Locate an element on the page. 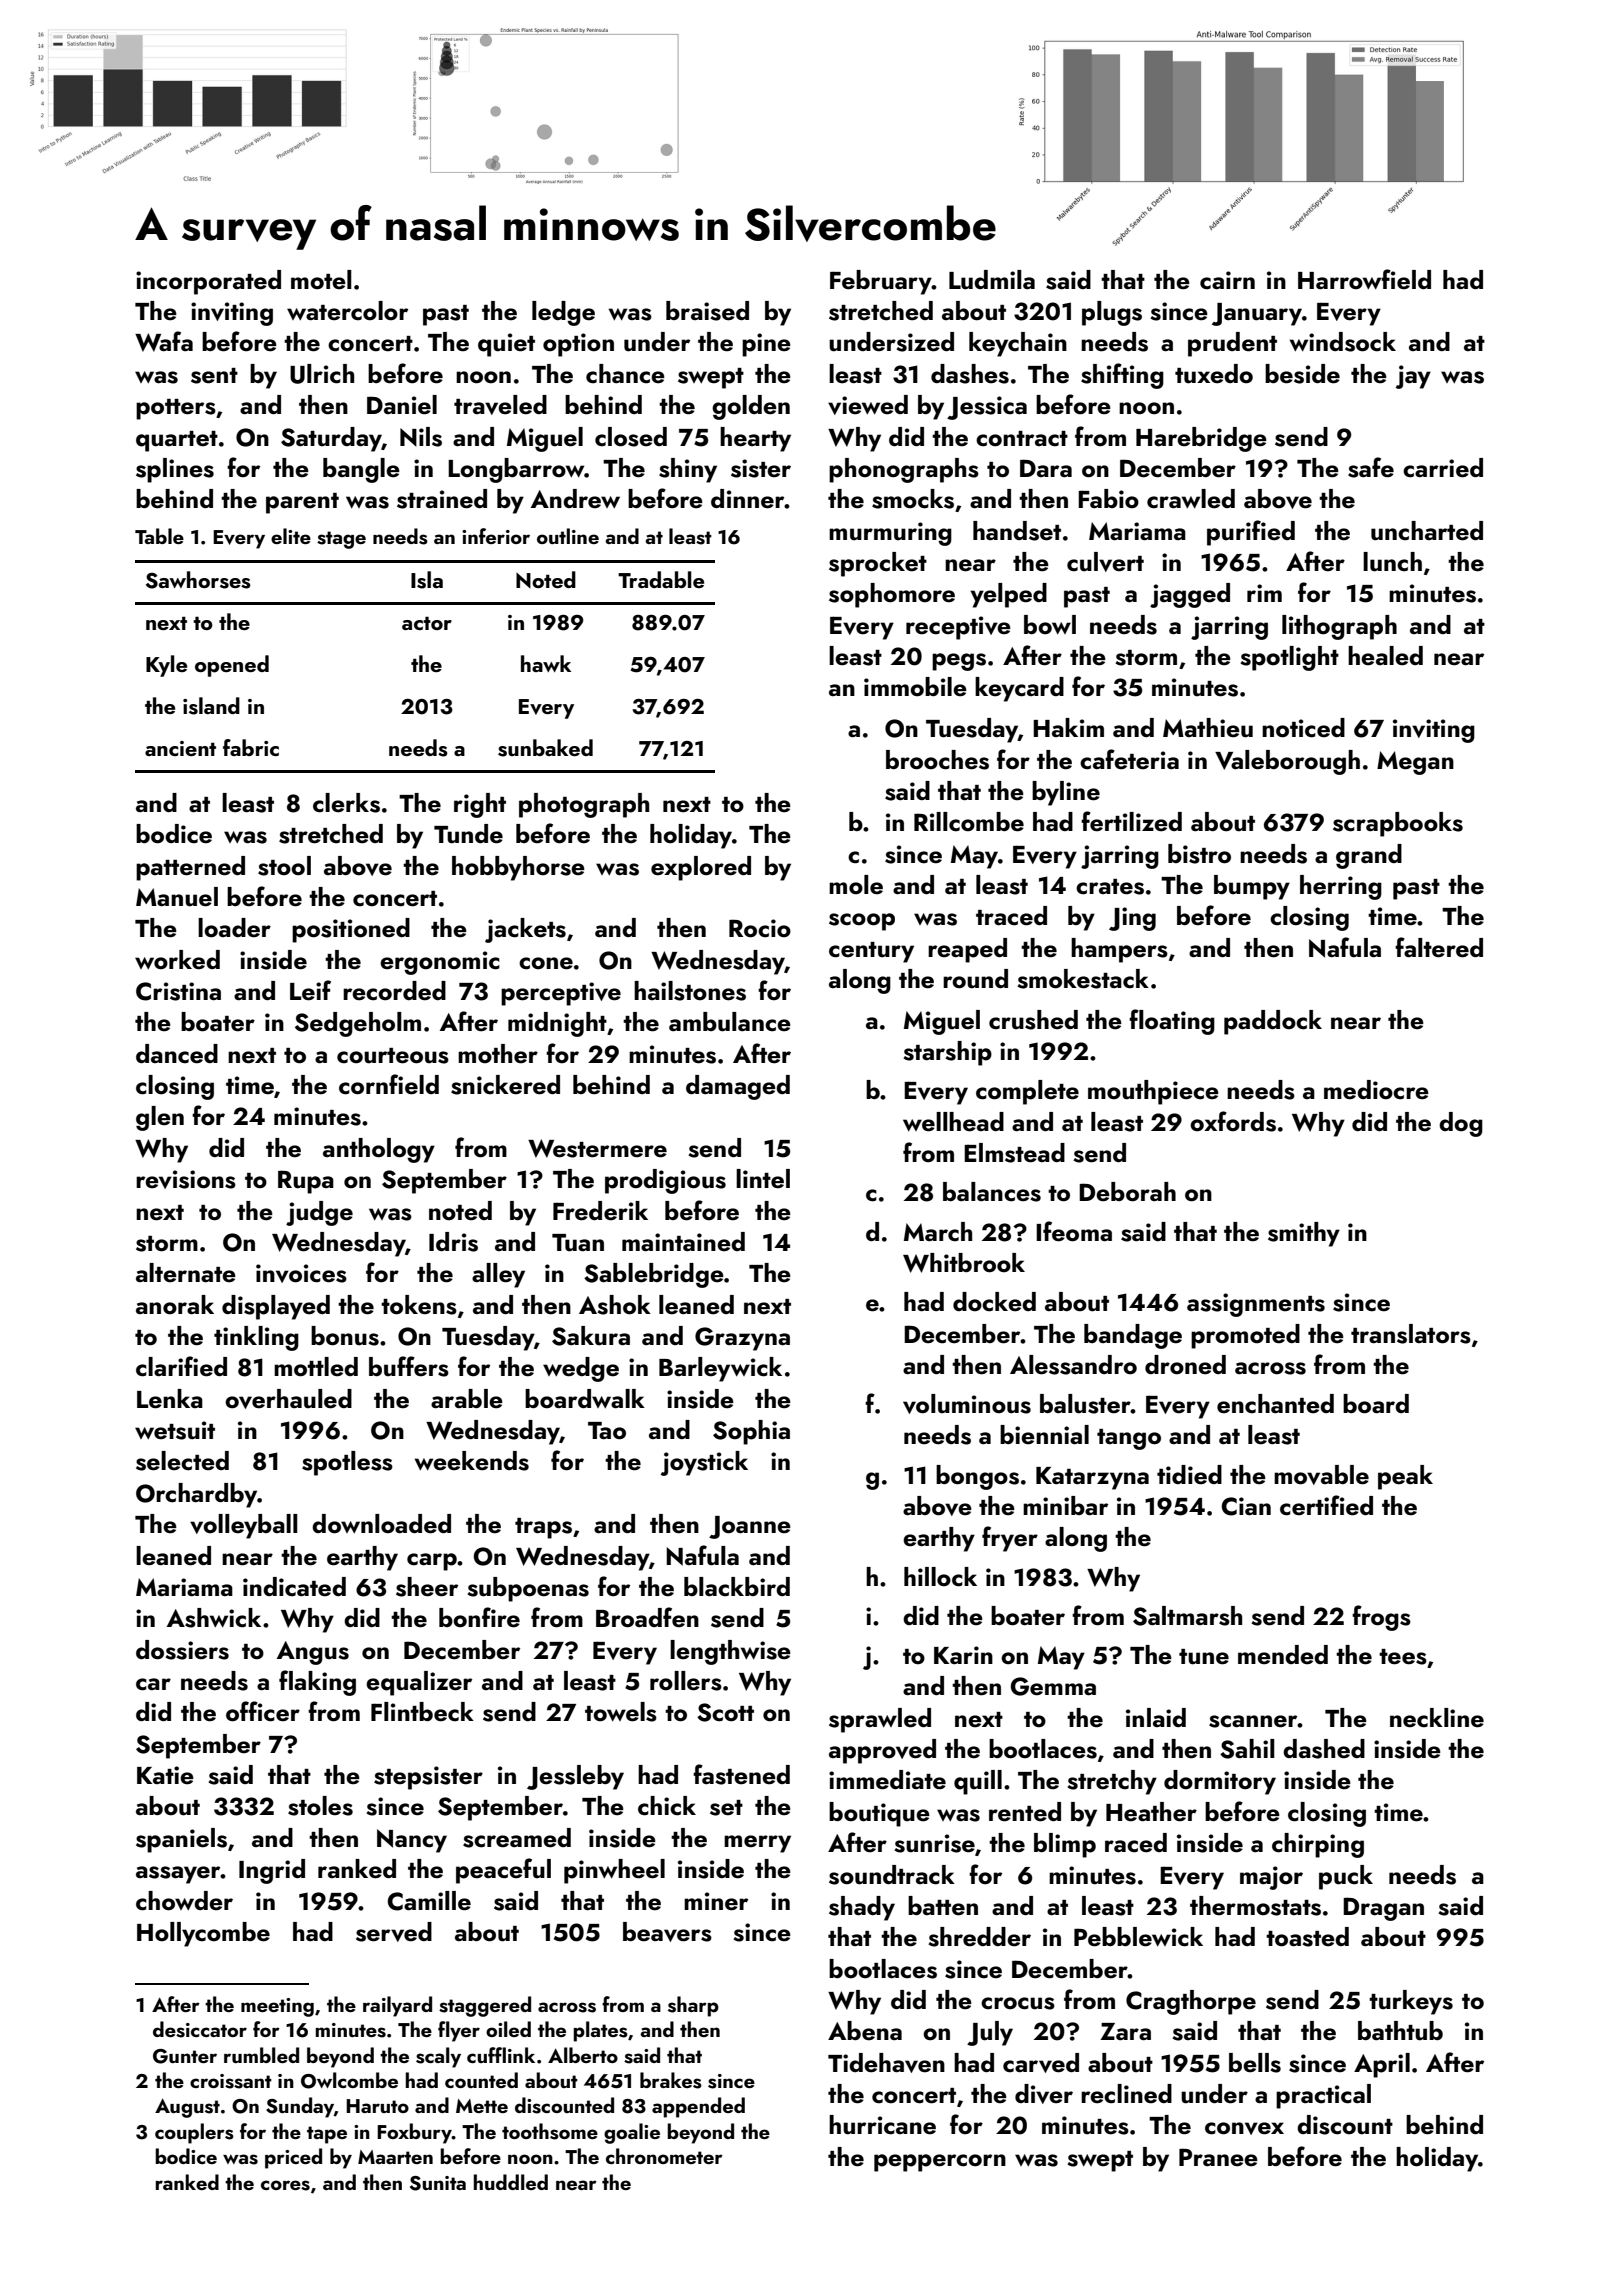  translators is located at coordinates (1411, 1334).
